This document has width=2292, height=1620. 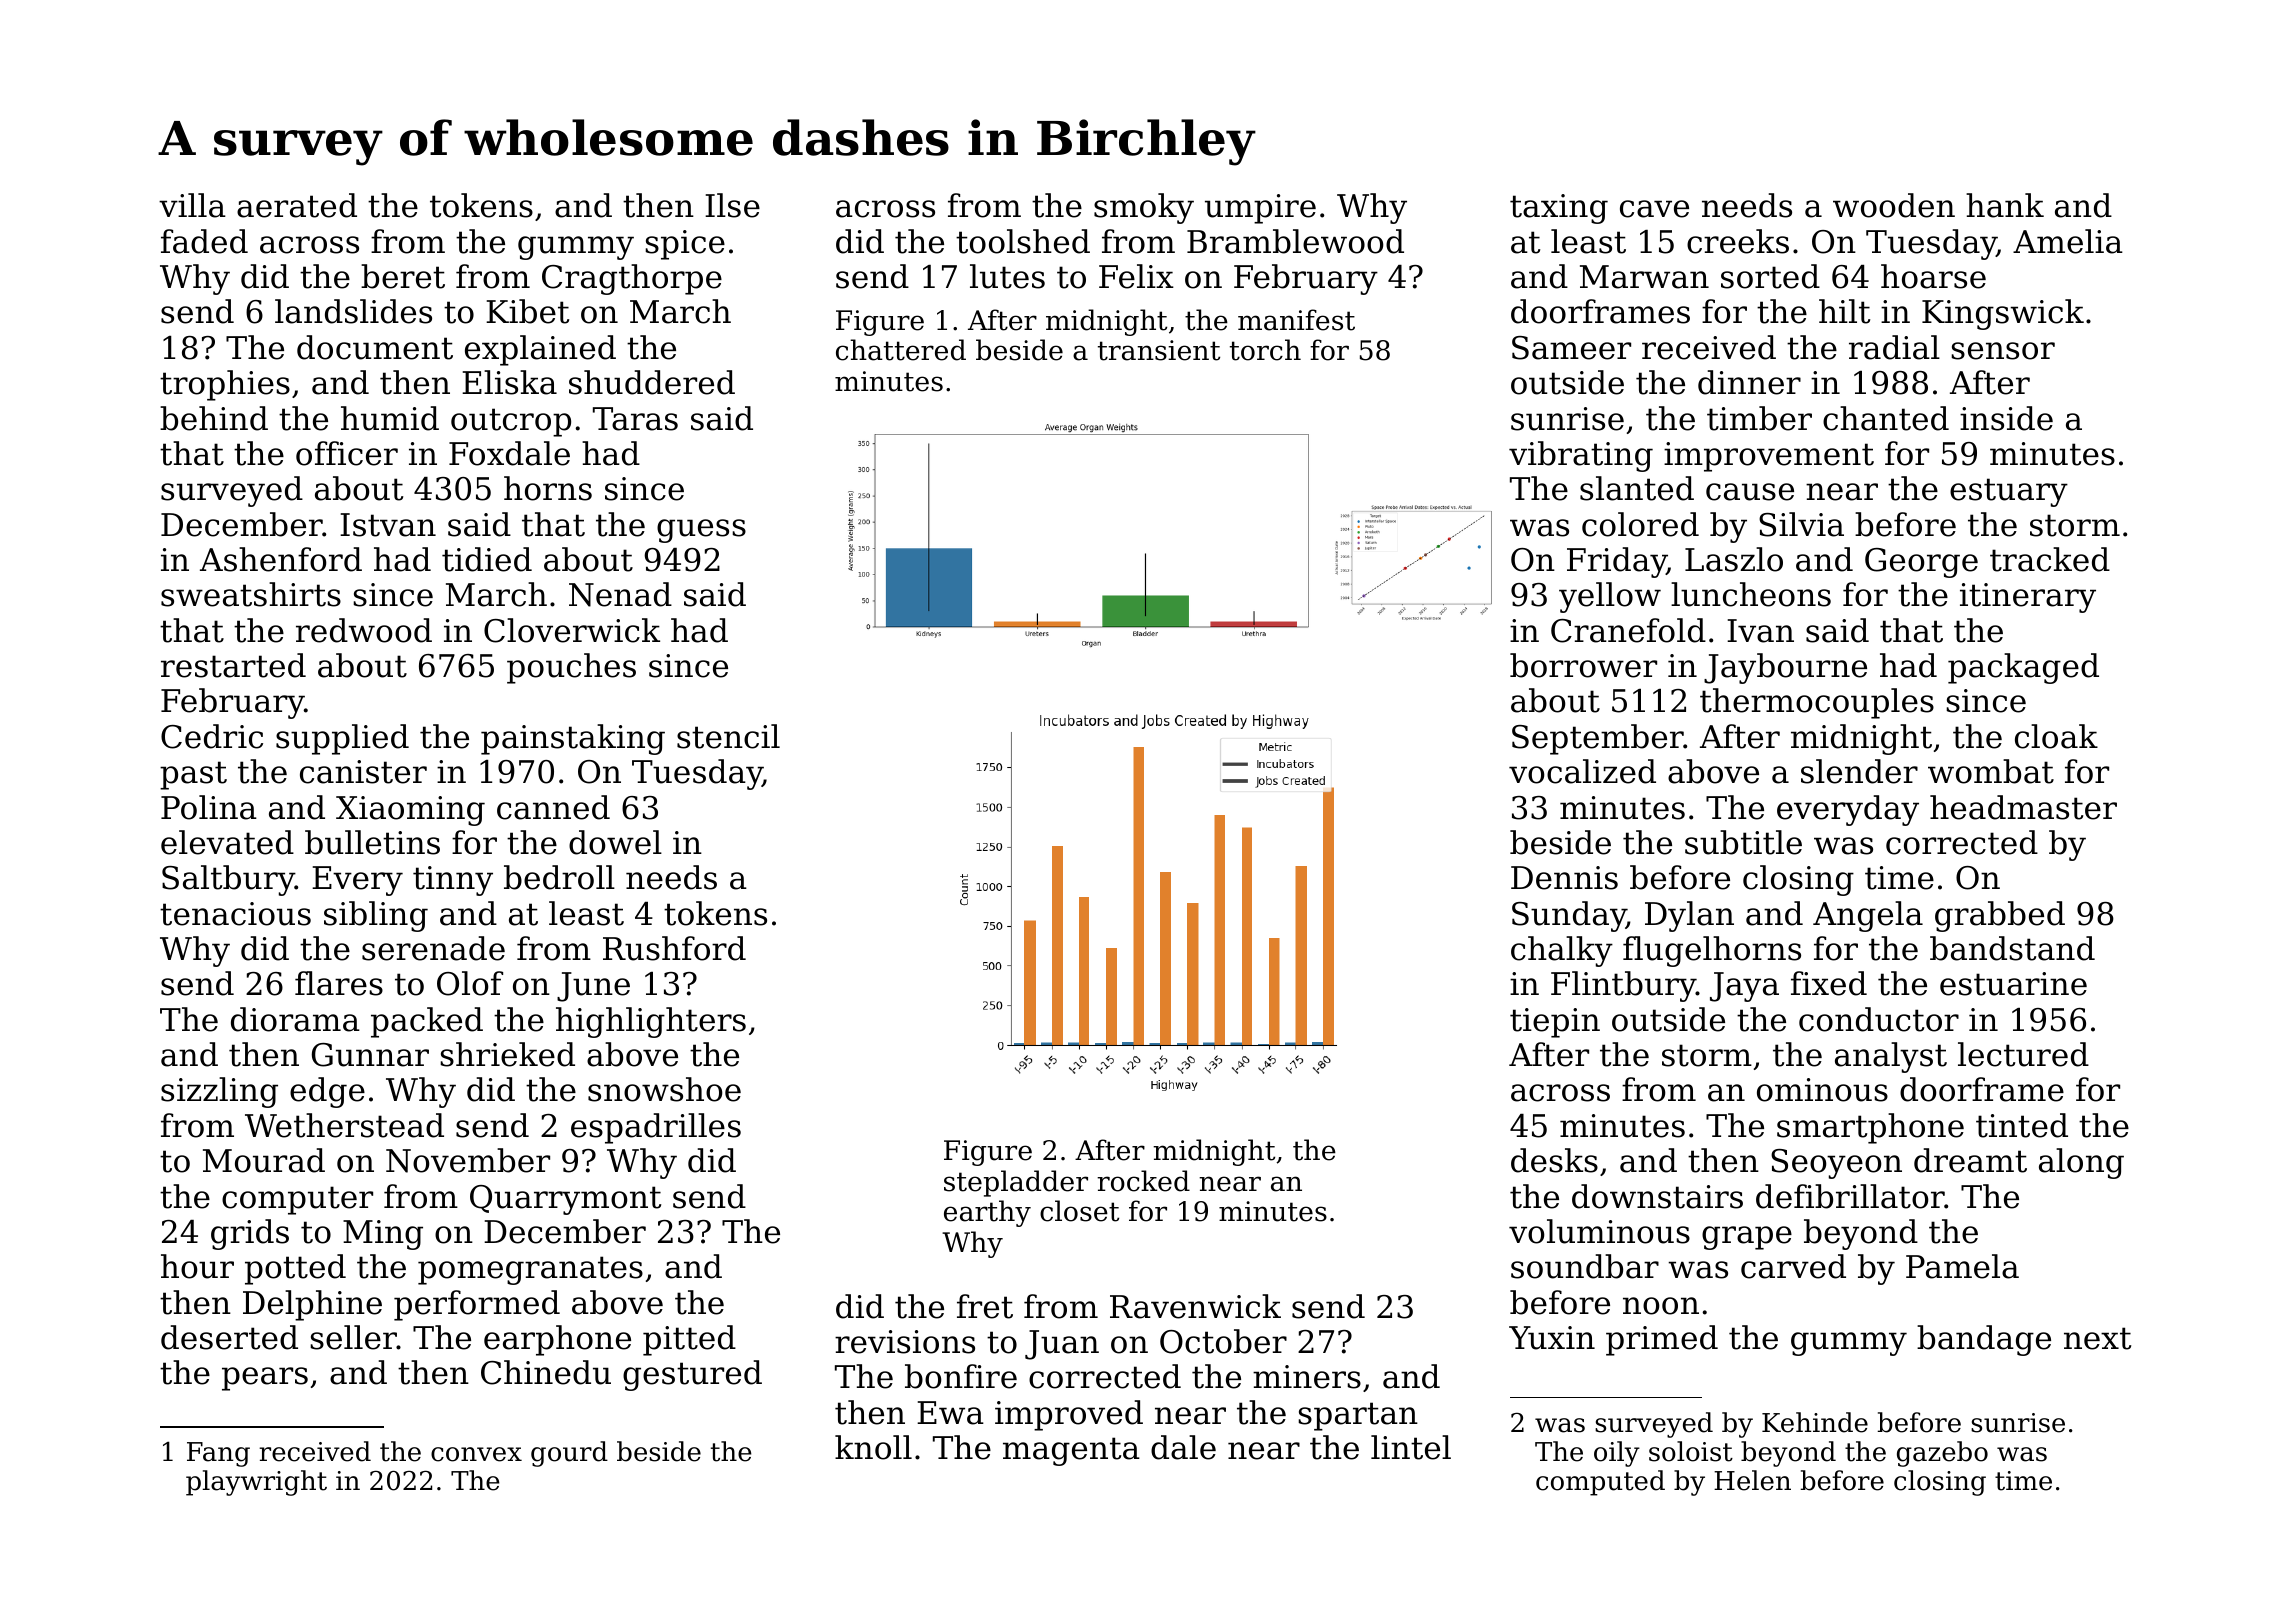 What do you see at coordinates (1933, 276) in the document?
I see `hoarse` at bounding box center [1933, 276].
